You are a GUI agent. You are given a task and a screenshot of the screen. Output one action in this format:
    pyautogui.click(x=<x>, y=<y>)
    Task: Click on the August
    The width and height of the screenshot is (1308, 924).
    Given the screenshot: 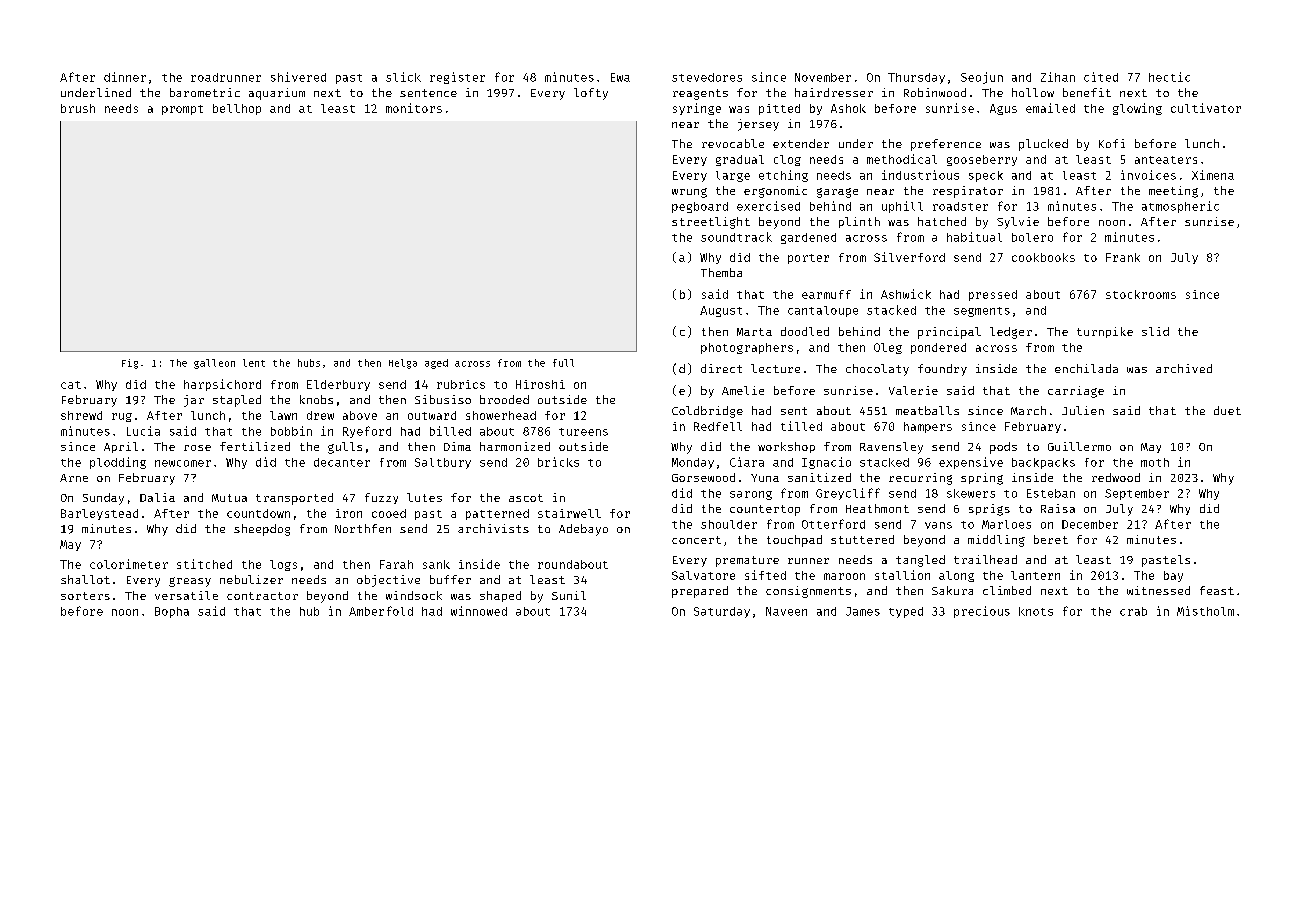 What is the action you would take?
    pyautogui.click(x=721, y=311)
